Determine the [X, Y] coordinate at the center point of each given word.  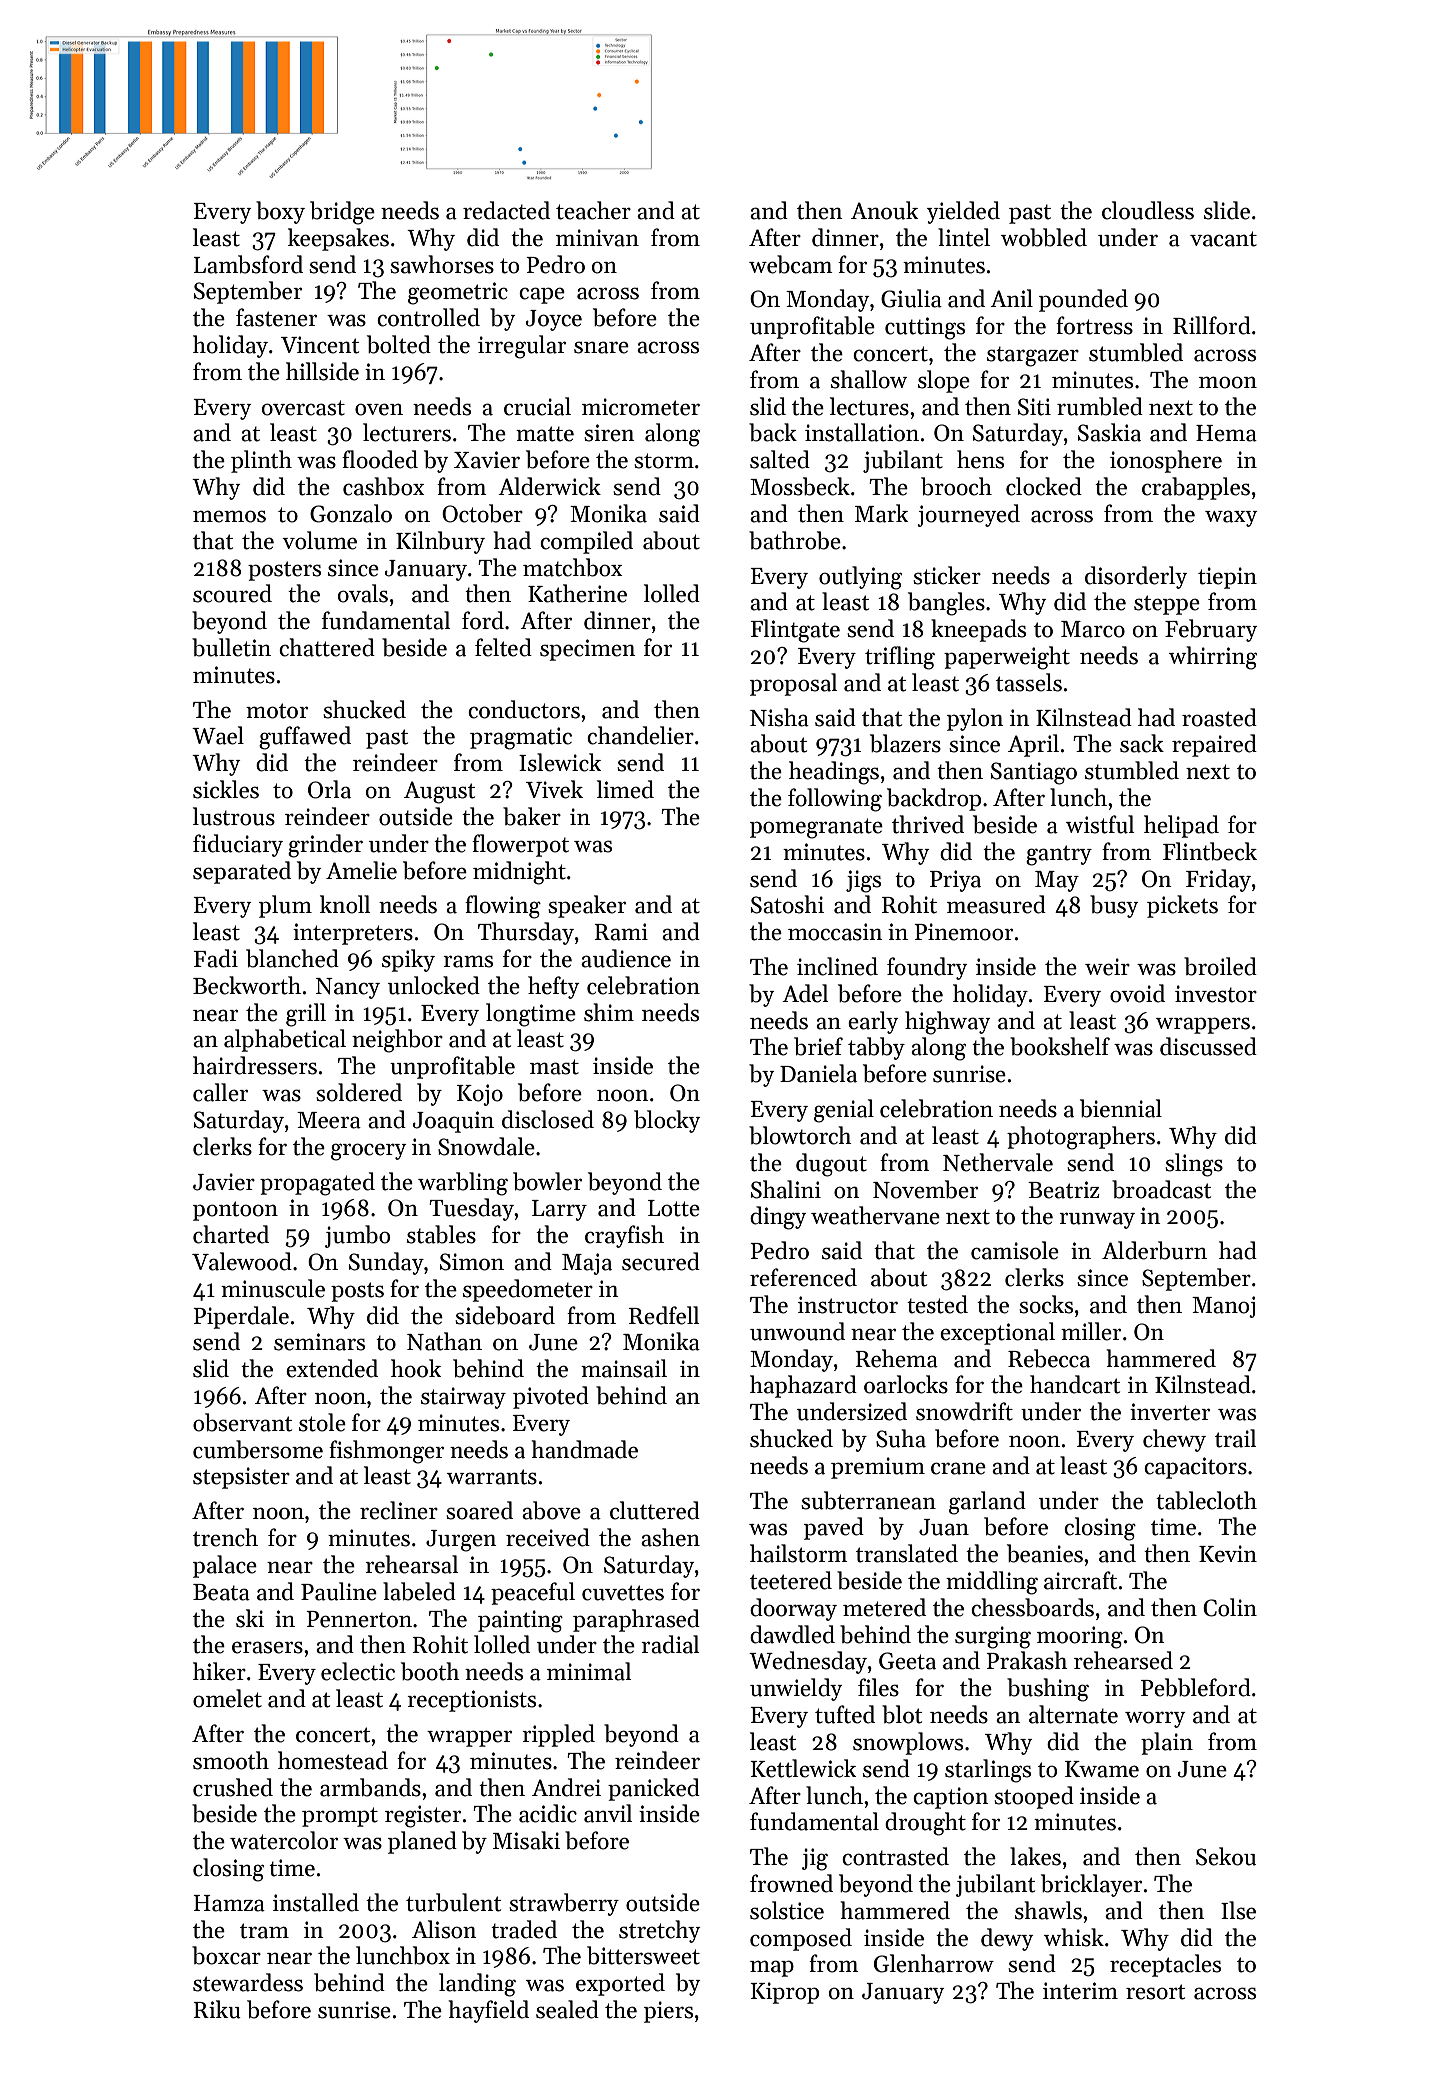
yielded [963, 212]
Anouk [884, 210]
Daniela [818, 1073]
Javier [224, 1182]
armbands [370, 1787]
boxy [280, 212]
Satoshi [787, 904]
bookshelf [1060, 1046]
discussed [1208, 1046]
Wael [218, 735]
